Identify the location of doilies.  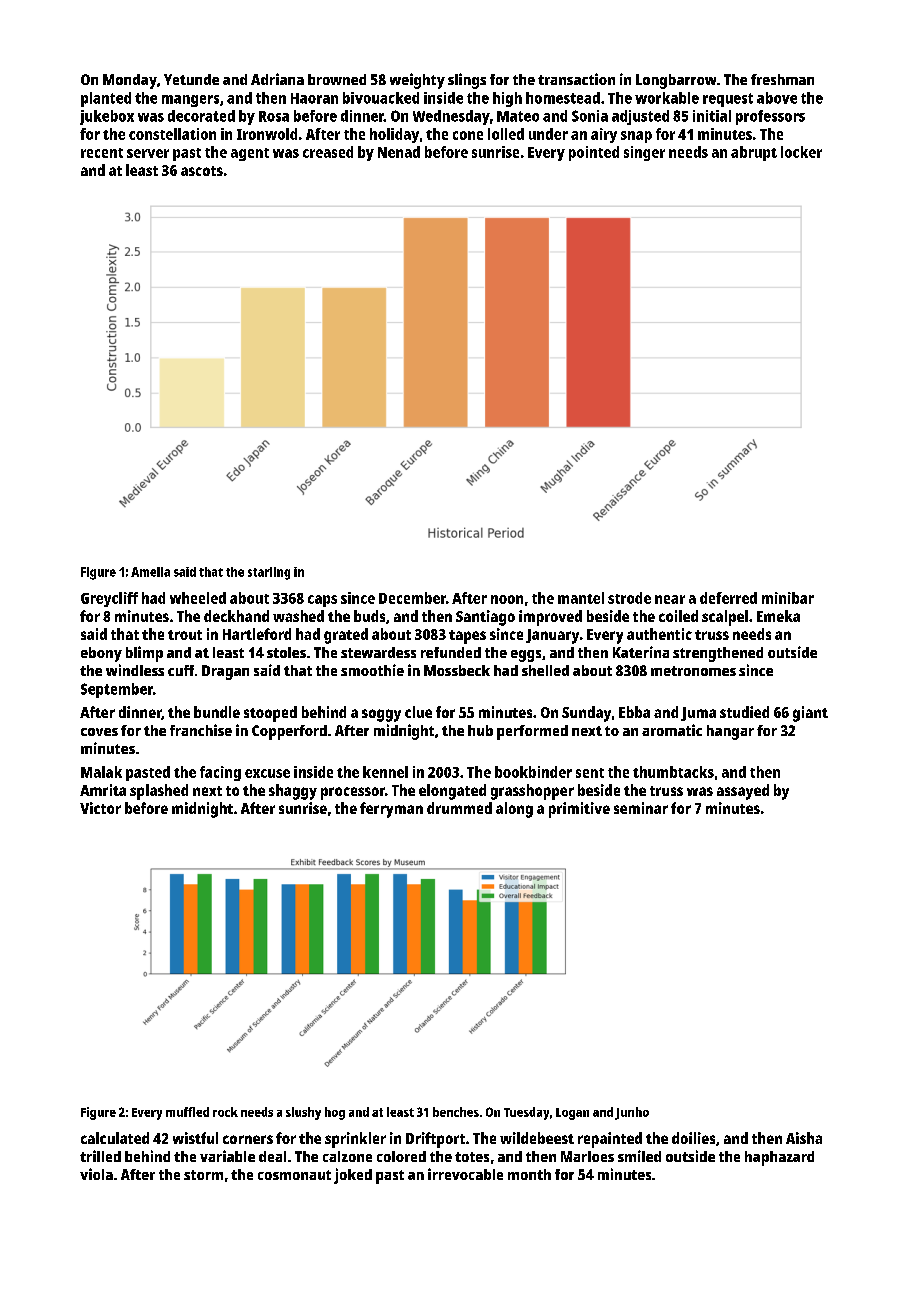
(693, 1138).
